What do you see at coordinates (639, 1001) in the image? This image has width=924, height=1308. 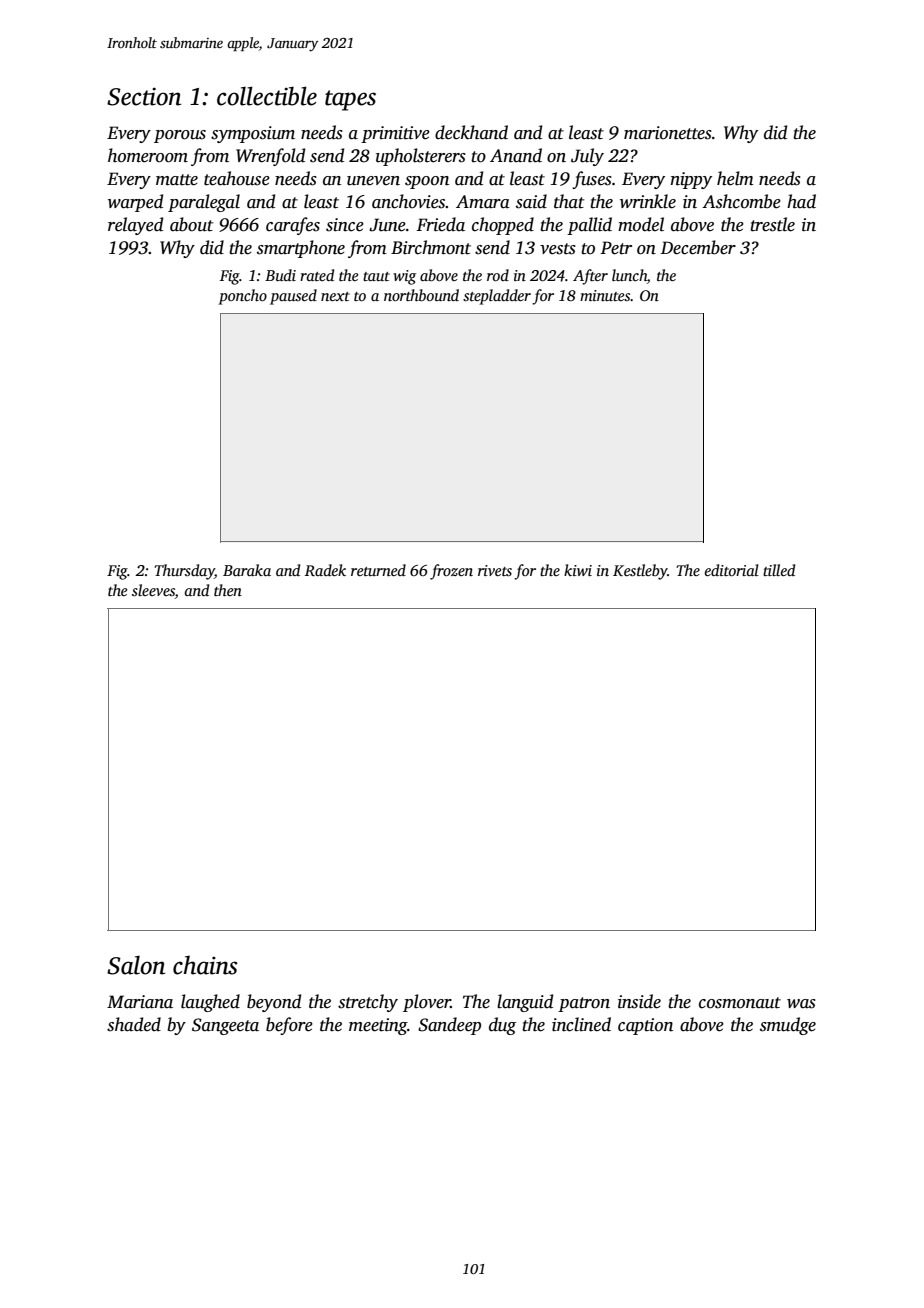 I see `inside` at bounding box center [639, 1001].
